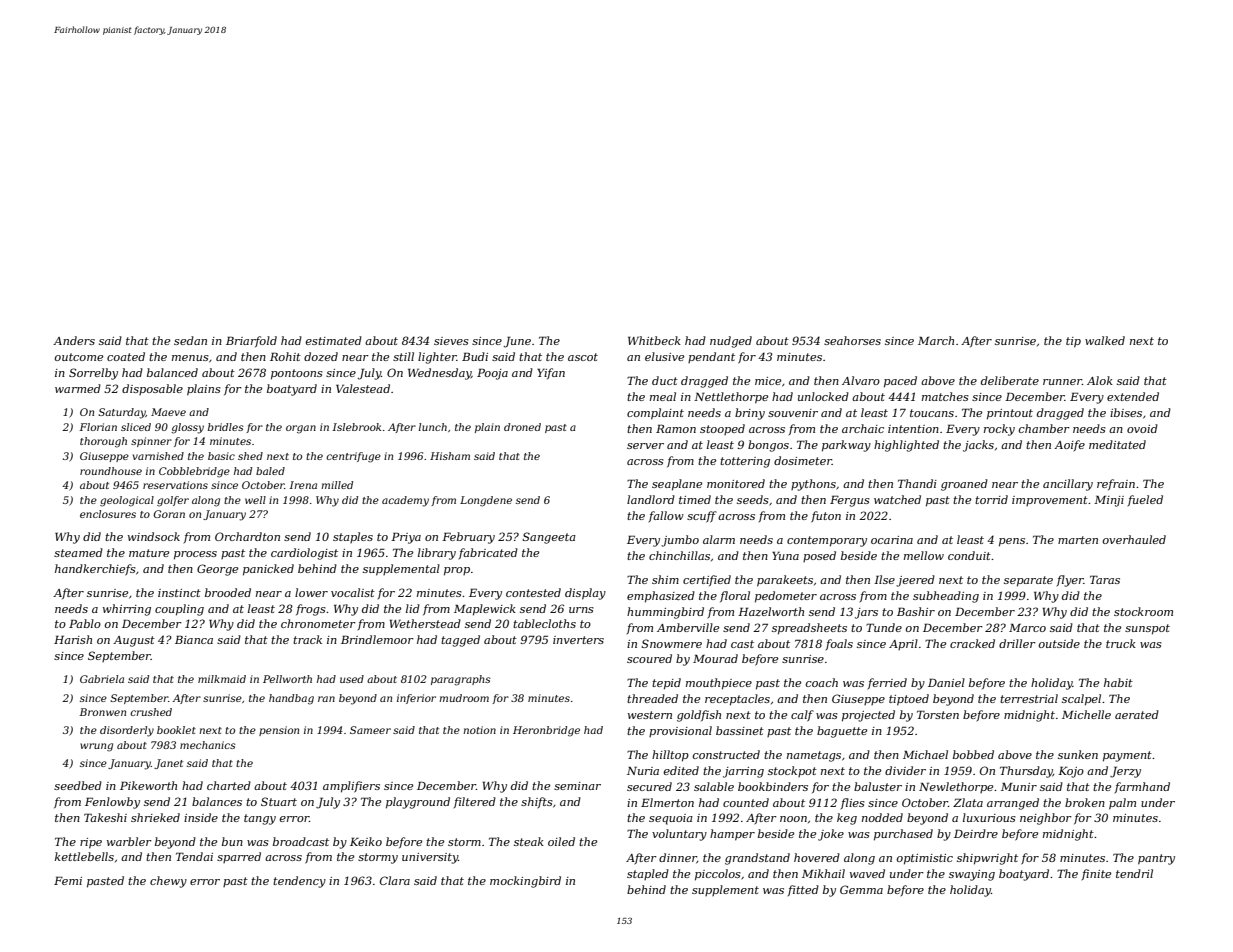 This page has height=952, width=1233. Describe the element at coordinates (492, 374) in the page. I see `Pooja` at that location.
